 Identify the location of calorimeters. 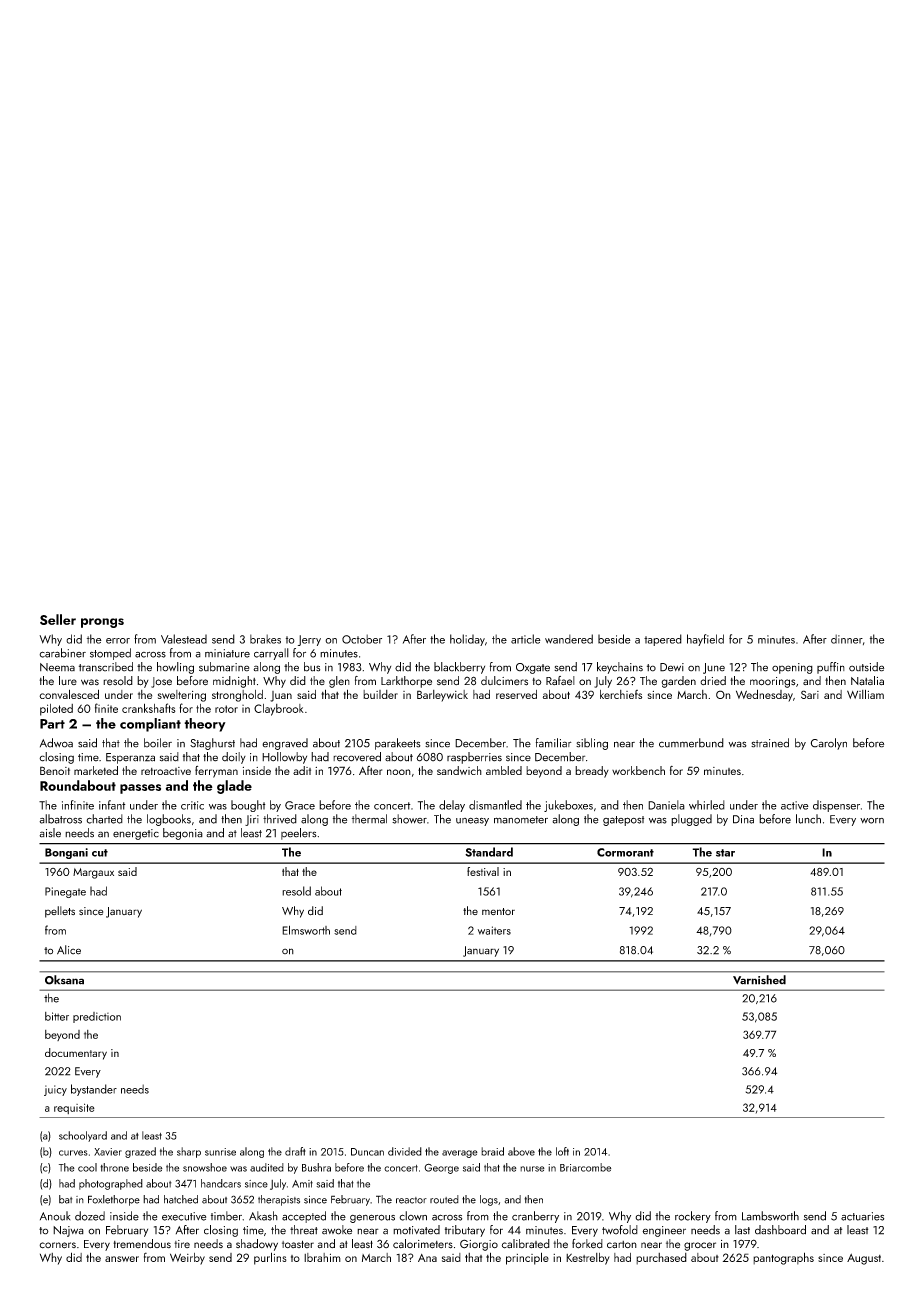
(423, 1244).
